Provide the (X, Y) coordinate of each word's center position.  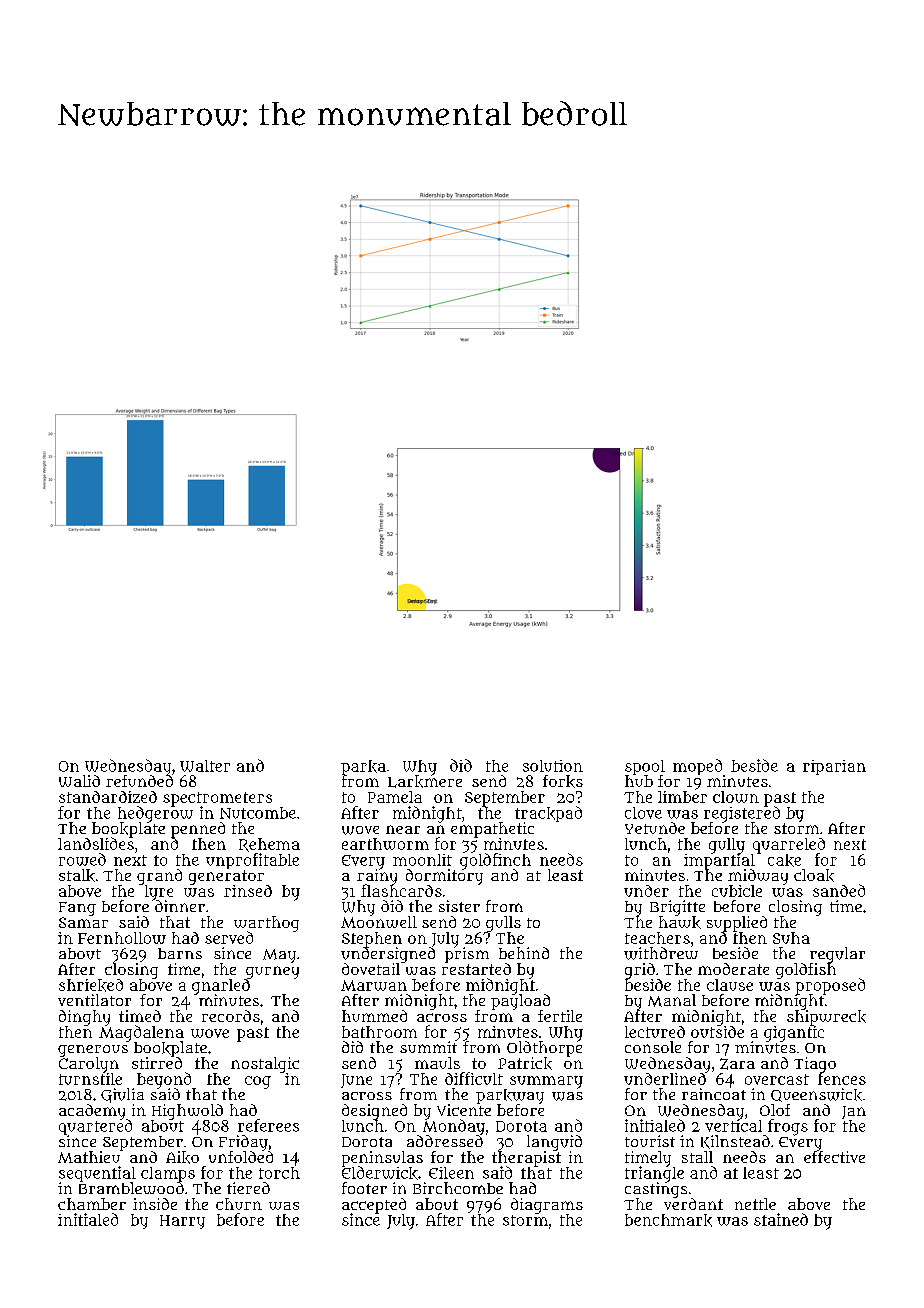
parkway (510, 1096)
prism (467, 955)
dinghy (84, 1018)
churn (239, 1204)
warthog (266, 924)
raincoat (714, 1094)
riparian (834, 767)
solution (553, 766)
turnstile (90, 1079)
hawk (680, 922)
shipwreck (826, 1018)
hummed (374, 1016)
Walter (205, 766)
